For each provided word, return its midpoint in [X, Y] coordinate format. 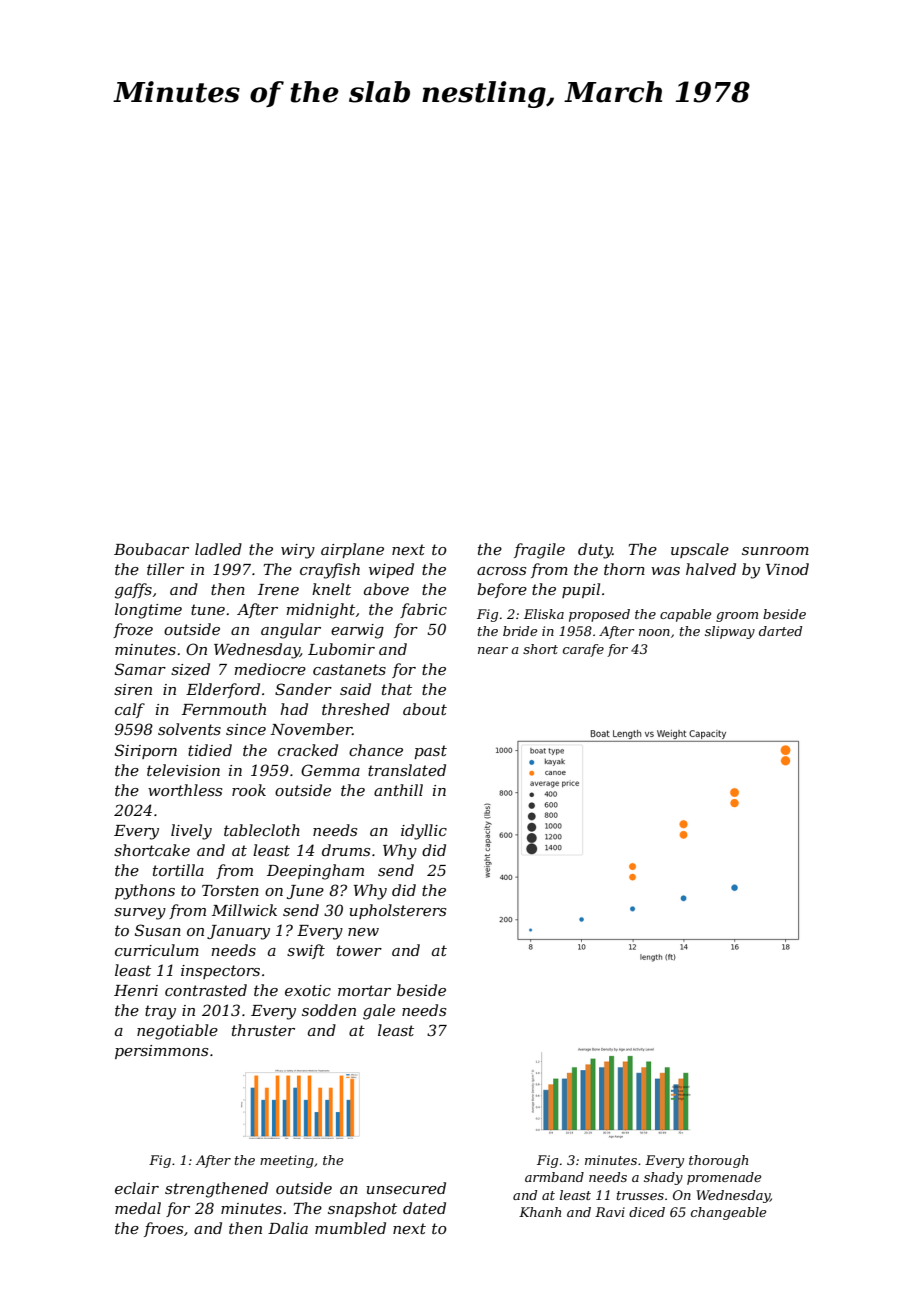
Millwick [244, 910]
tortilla [178, 870]
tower [359, 950]
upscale [700, 550]
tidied [210, 750]
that [397, 689]
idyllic [424, 832]
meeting [287, 1161]
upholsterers [398, 911]
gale [379, 1012]
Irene [278, 589]
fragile [539, 551]
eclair [137, 1188]
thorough [718, 1161]
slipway [730, 632]
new [363, 932]
